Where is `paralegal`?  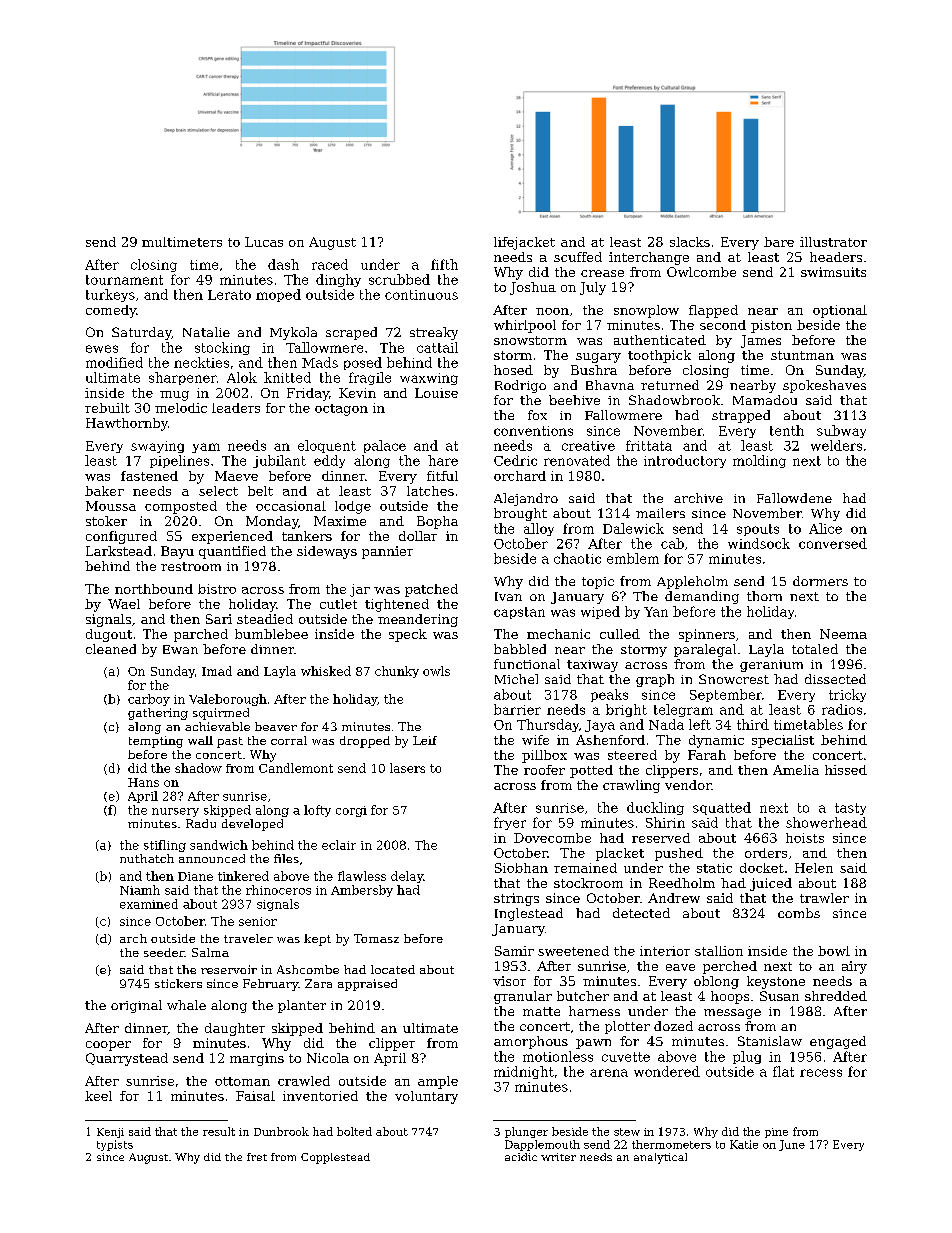
paralegal is located at coordinates (705, 650).
